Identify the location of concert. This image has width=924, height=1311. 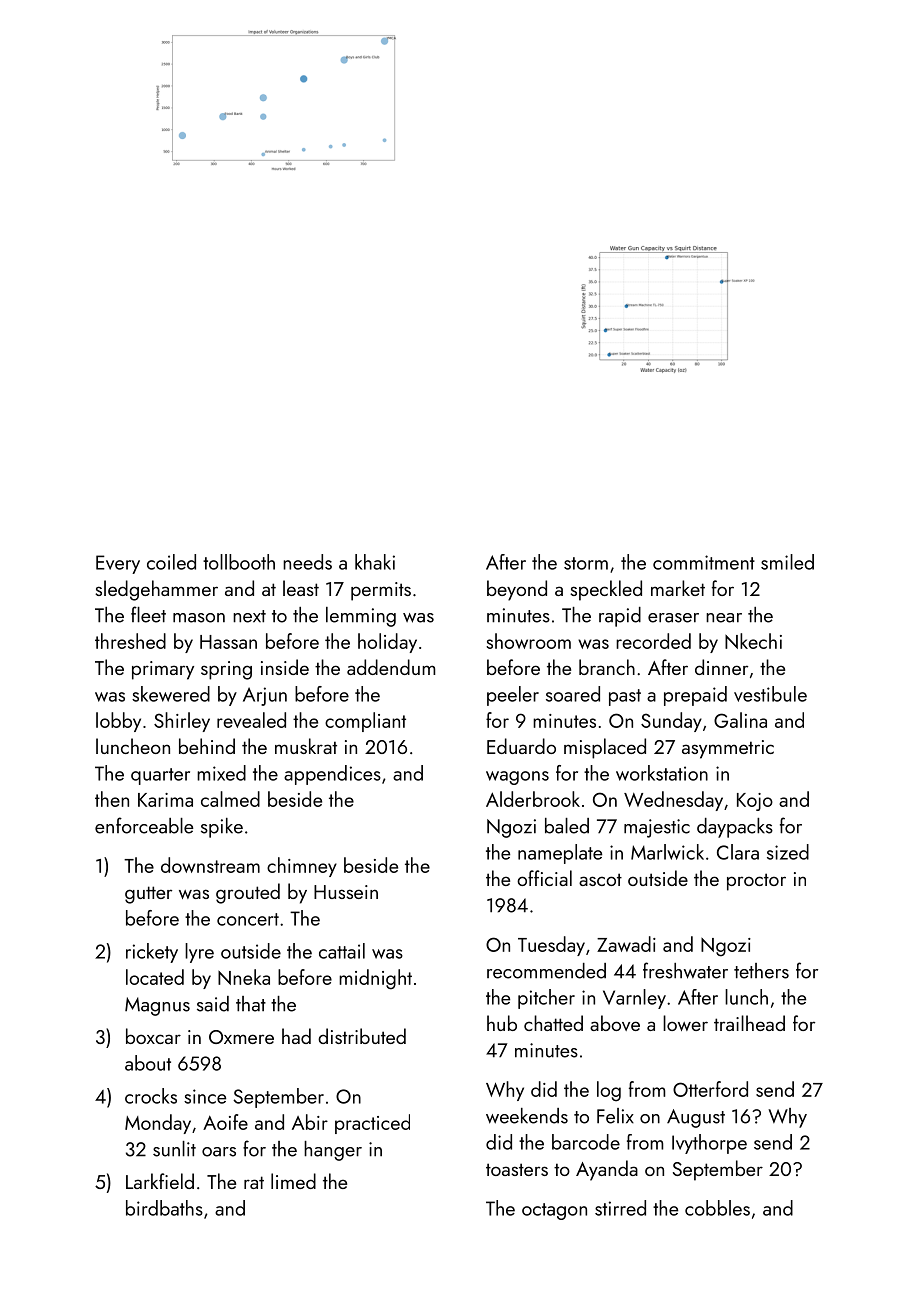
(248, 919).
